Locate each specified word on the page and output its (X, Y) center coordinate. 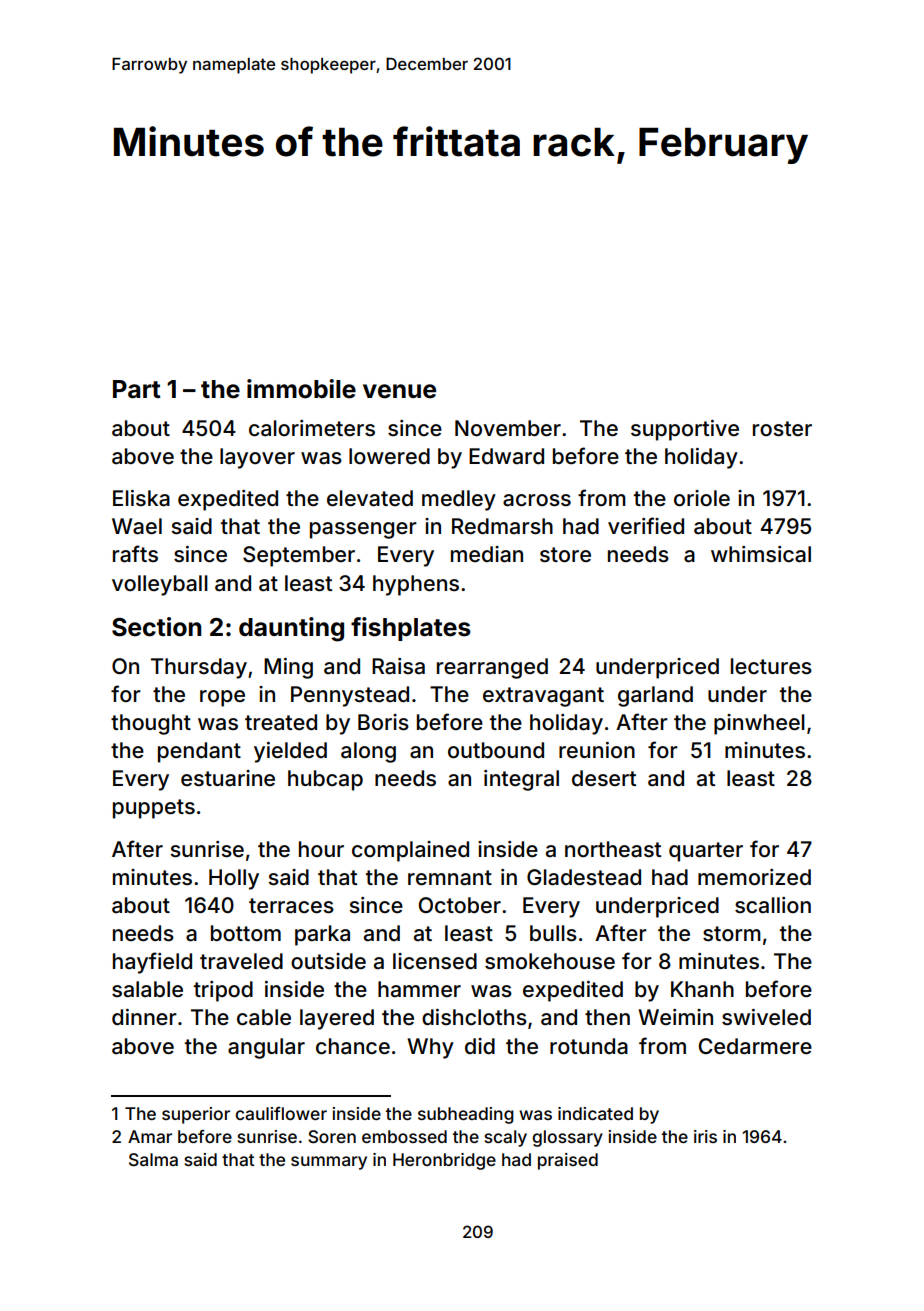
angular (266, 1048)
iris (705, 1136)
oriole (702, 498)
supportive (685, 430)
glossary (567, 1138)
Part (137, 389)
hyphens (416, 585)
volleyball (160, 585)
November (508, 428)
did (480, 1046)
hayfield (152, 963)
